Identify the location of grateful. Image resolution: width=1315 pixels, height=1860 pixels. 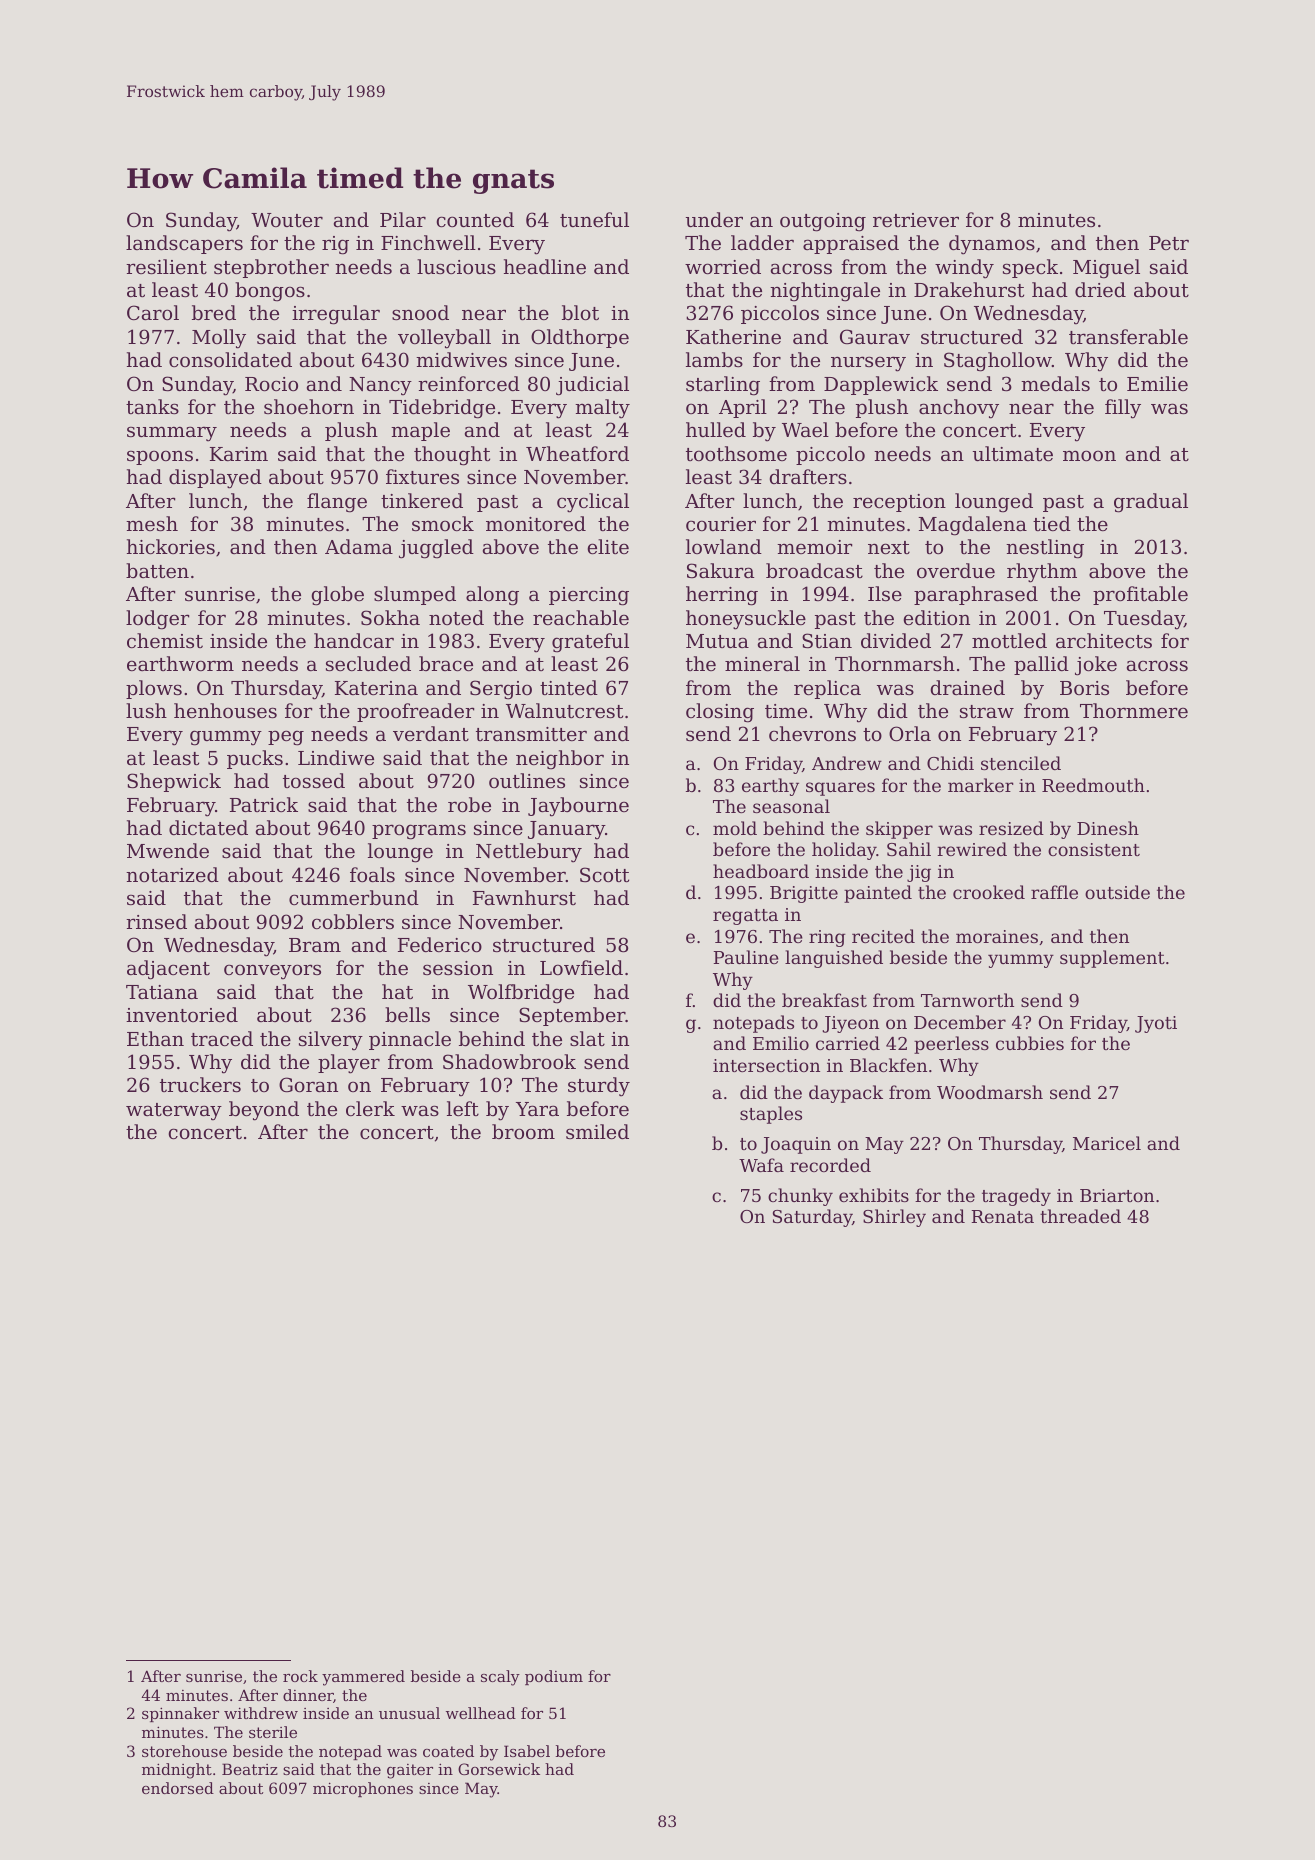
(590, 643).
